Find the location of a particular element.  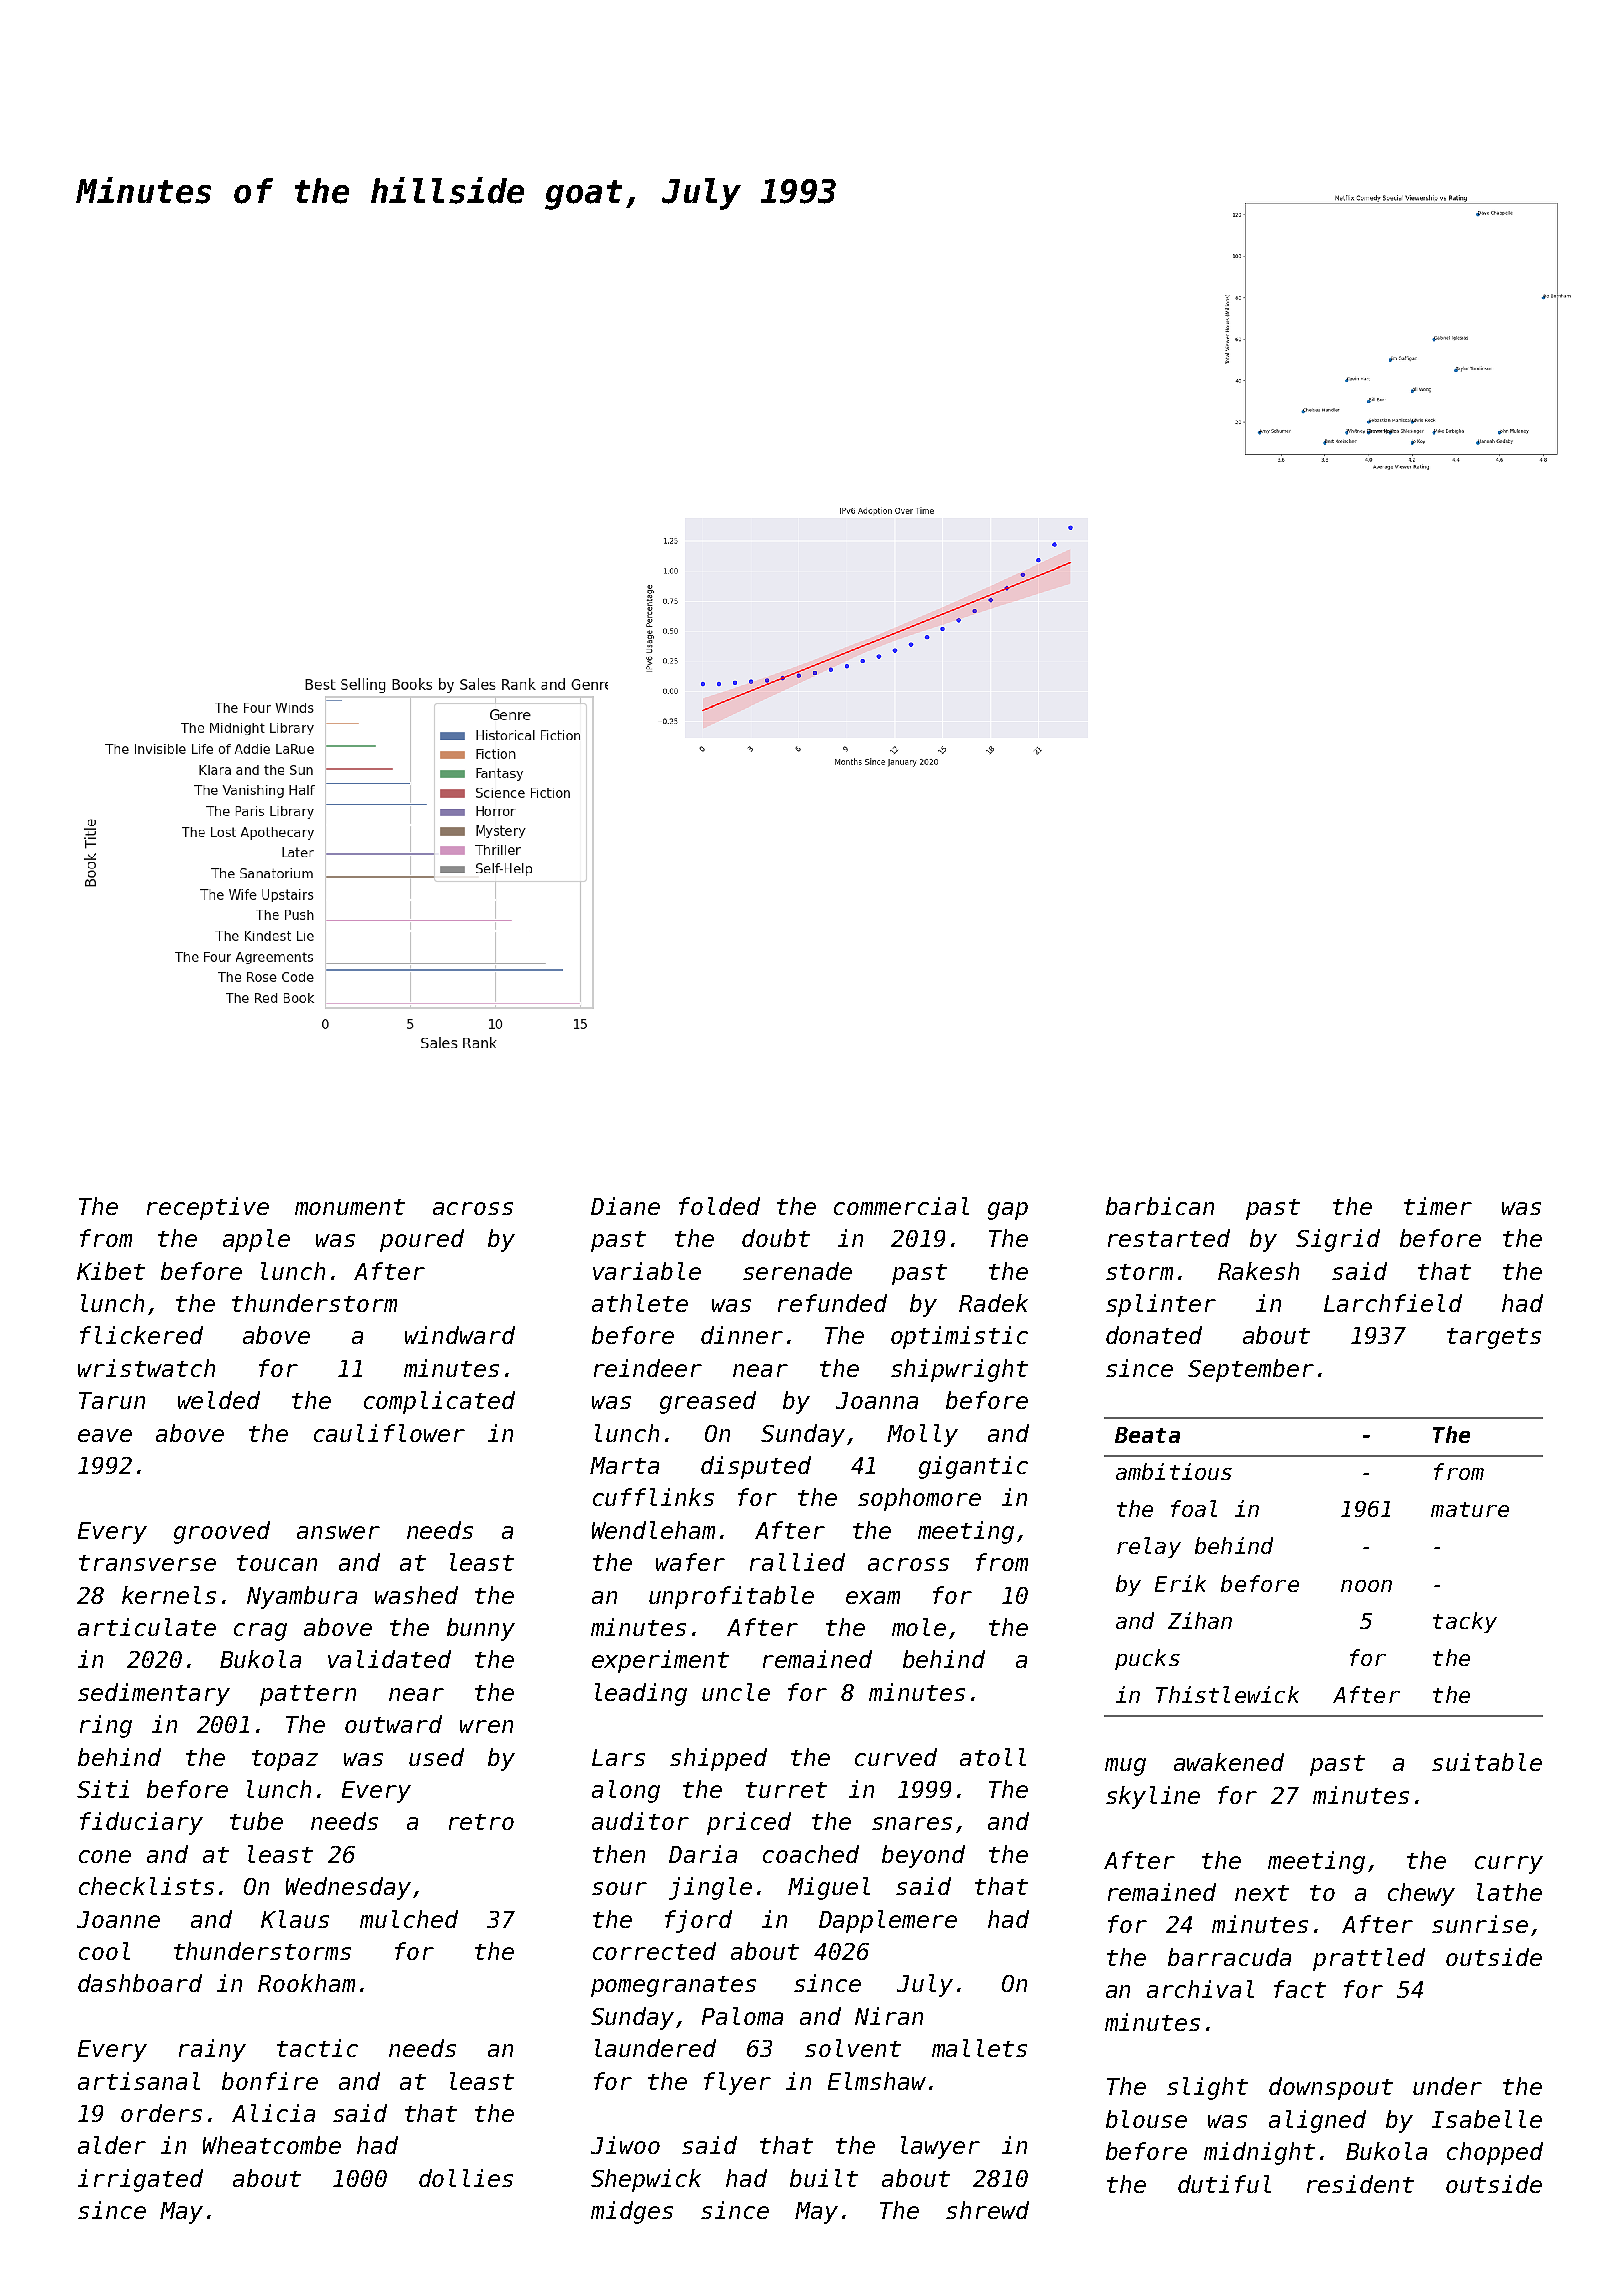

windward is located at coordinates (460, 1335).
